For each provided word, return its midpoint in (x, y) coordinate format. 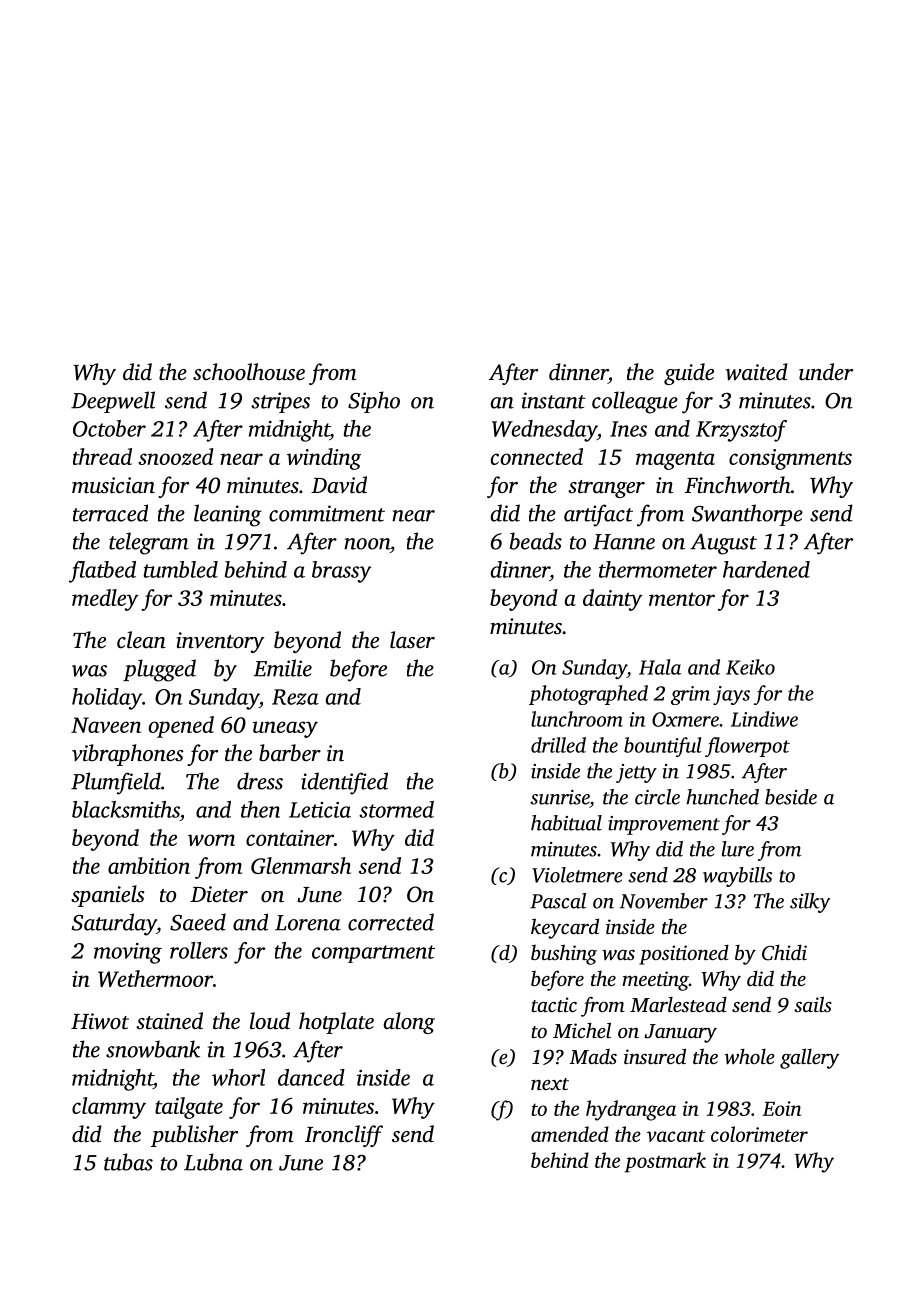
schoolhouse (249, 372)
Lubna (213, 1162)
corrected (391, 922)
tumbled (181, 569)
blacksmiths (126, 809)
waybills (737, 877)
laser (412, 640)
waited (756, 372)
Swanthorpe (747, 515)
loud (270, 1021)
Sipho (374, 402)
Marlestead (678, 1004)
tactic (554, 1004)
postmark (665, 1162)
